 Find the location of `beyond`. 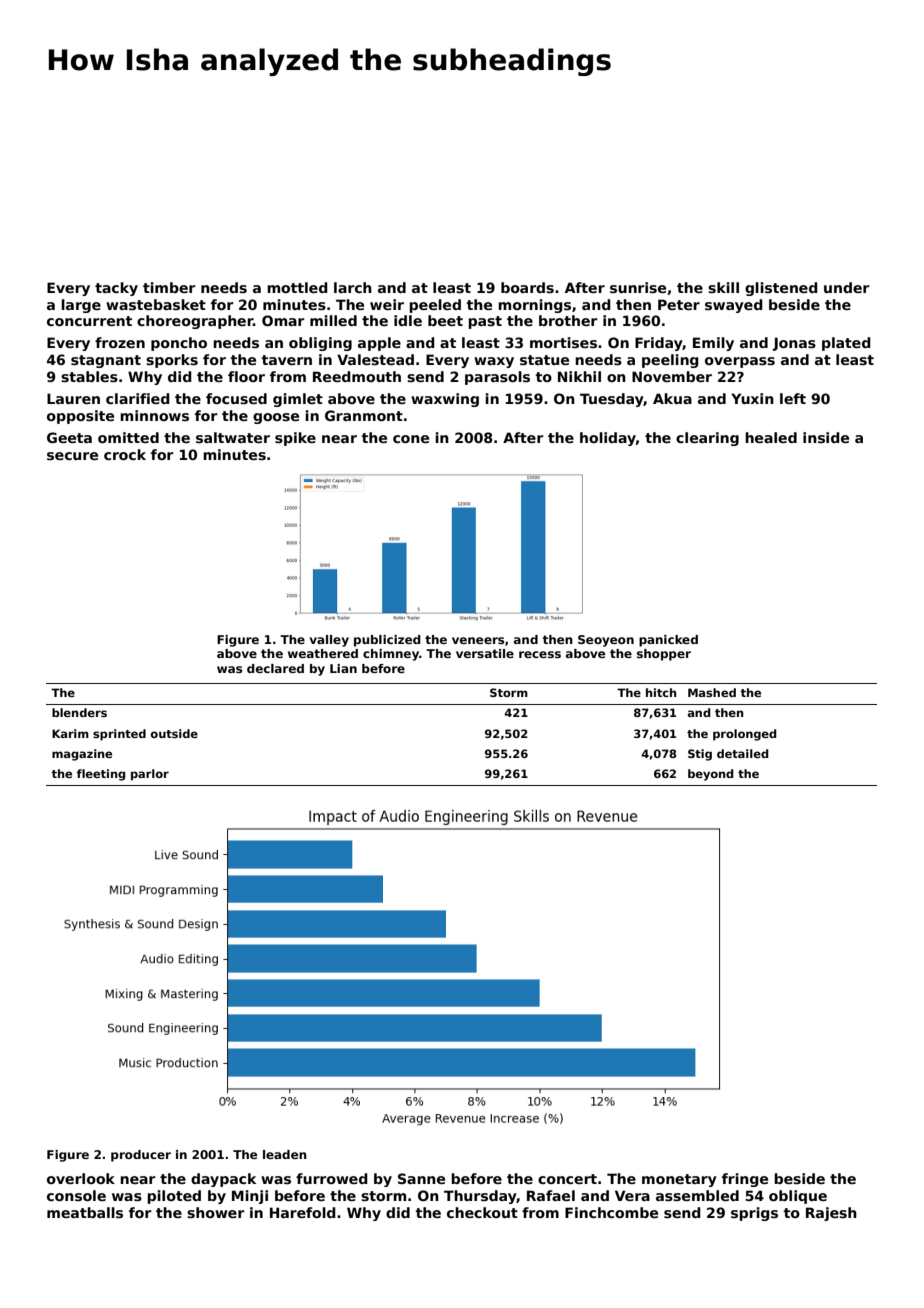

beyond is located at coordinates (711, 775).
